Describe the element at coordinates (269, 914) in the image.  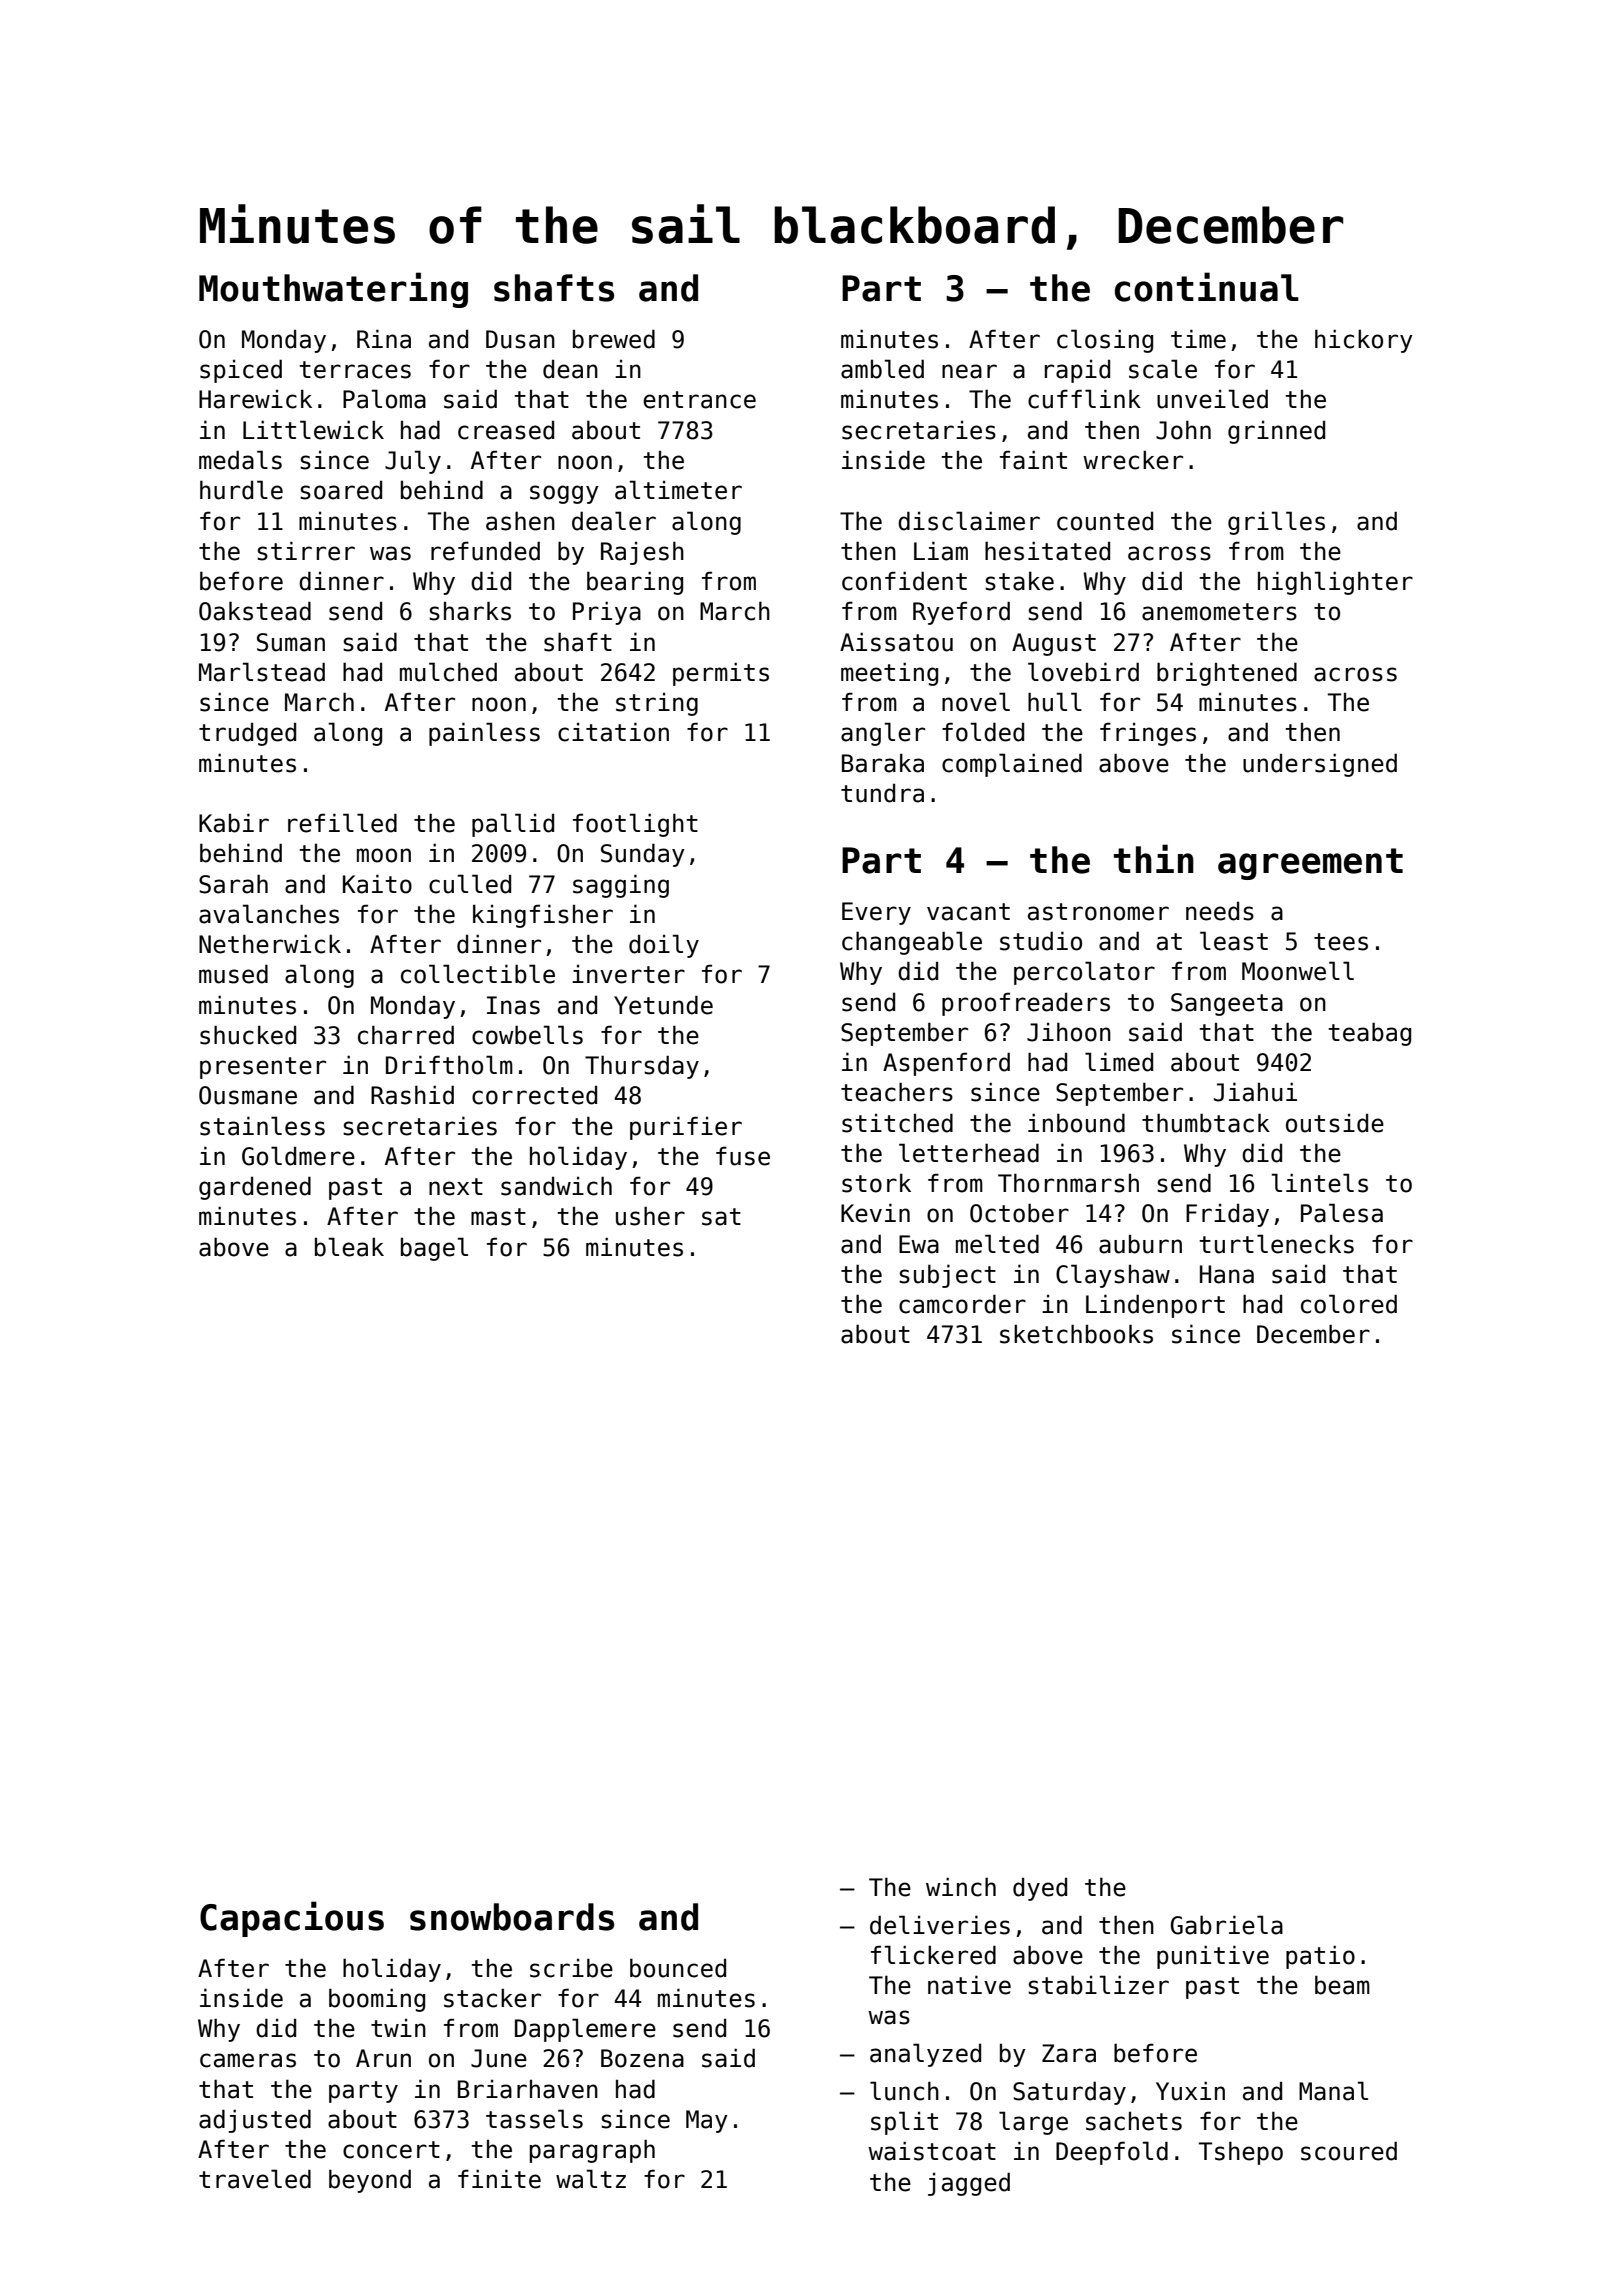
I see `avalanches` at that location.
